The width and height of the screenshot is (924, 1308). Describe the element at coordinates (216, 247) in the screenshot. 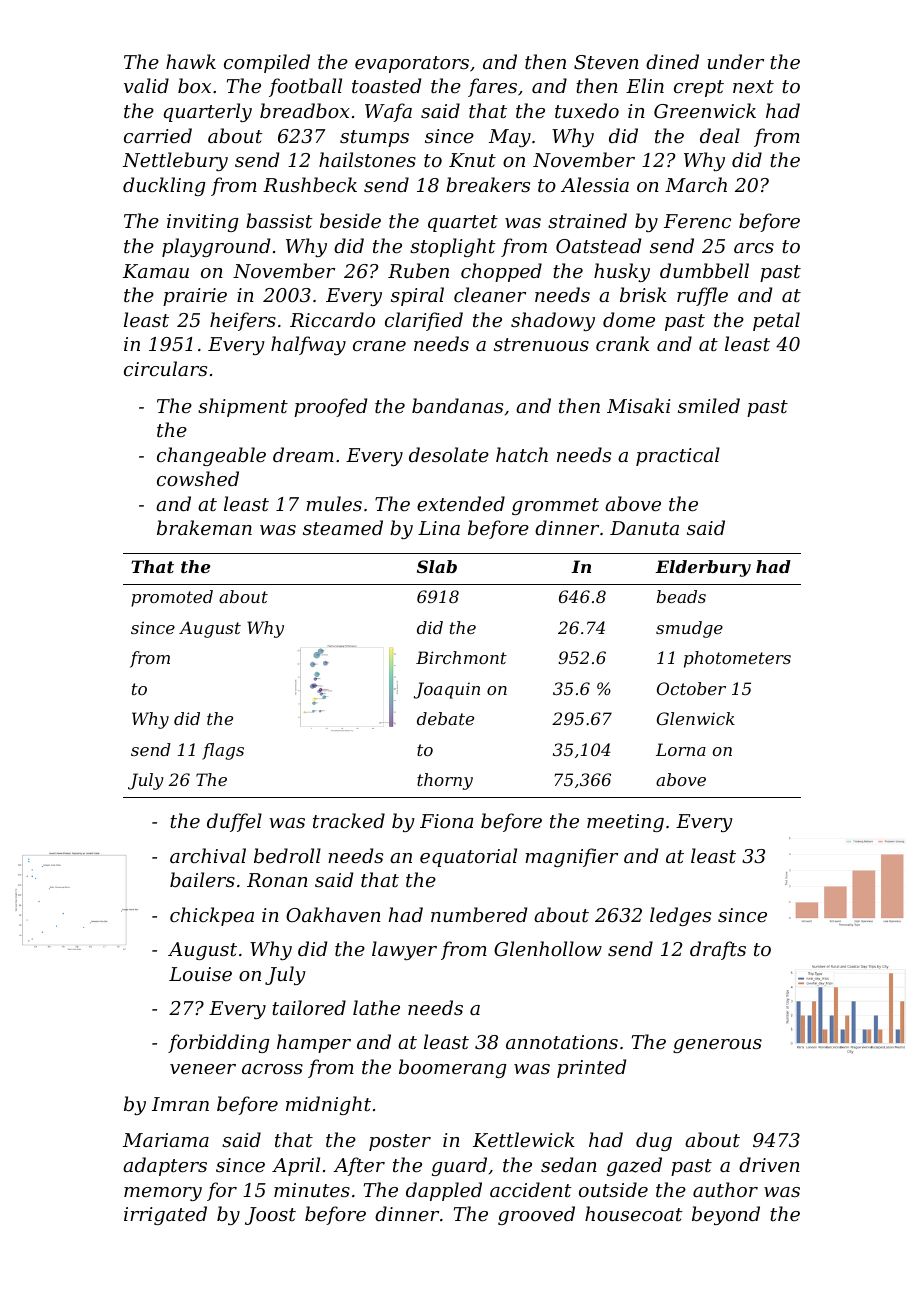

I see `playground` at that location.
